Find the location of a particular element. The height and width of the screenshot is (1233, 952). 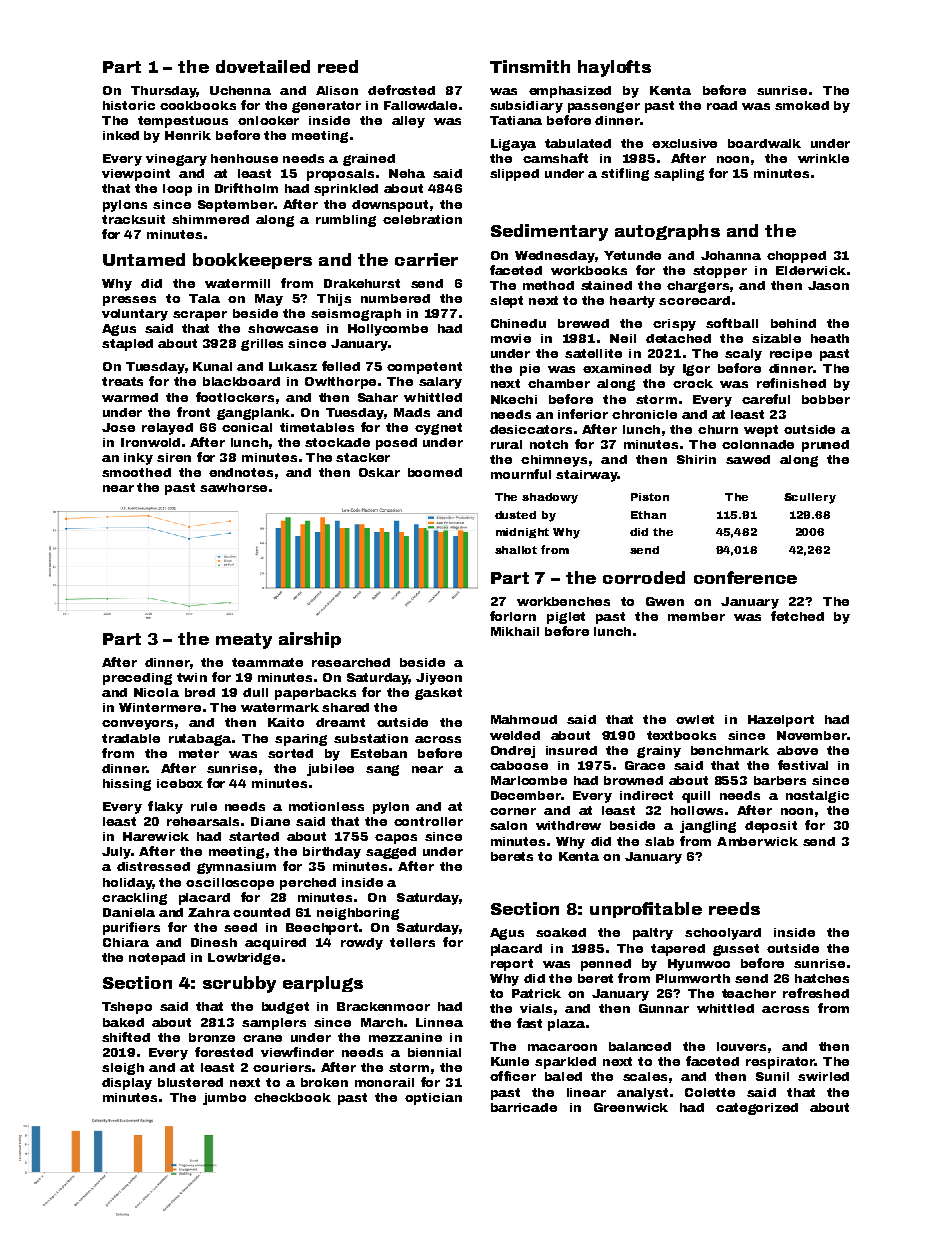

wrinkle is located at coordinates (823, 158).
